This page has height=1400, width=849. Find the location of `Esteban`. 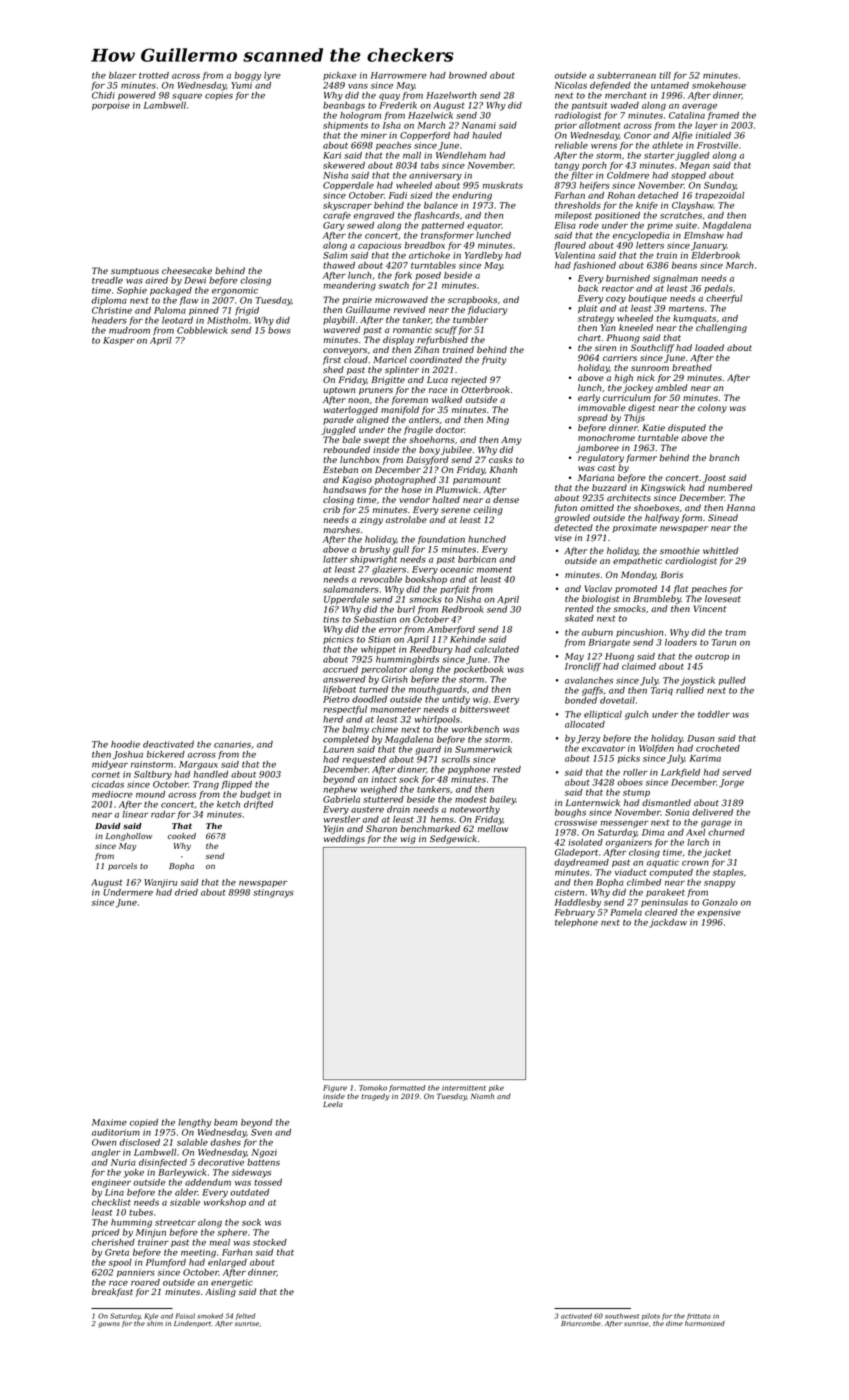

Esteban is located at coordinates (340, 469).
